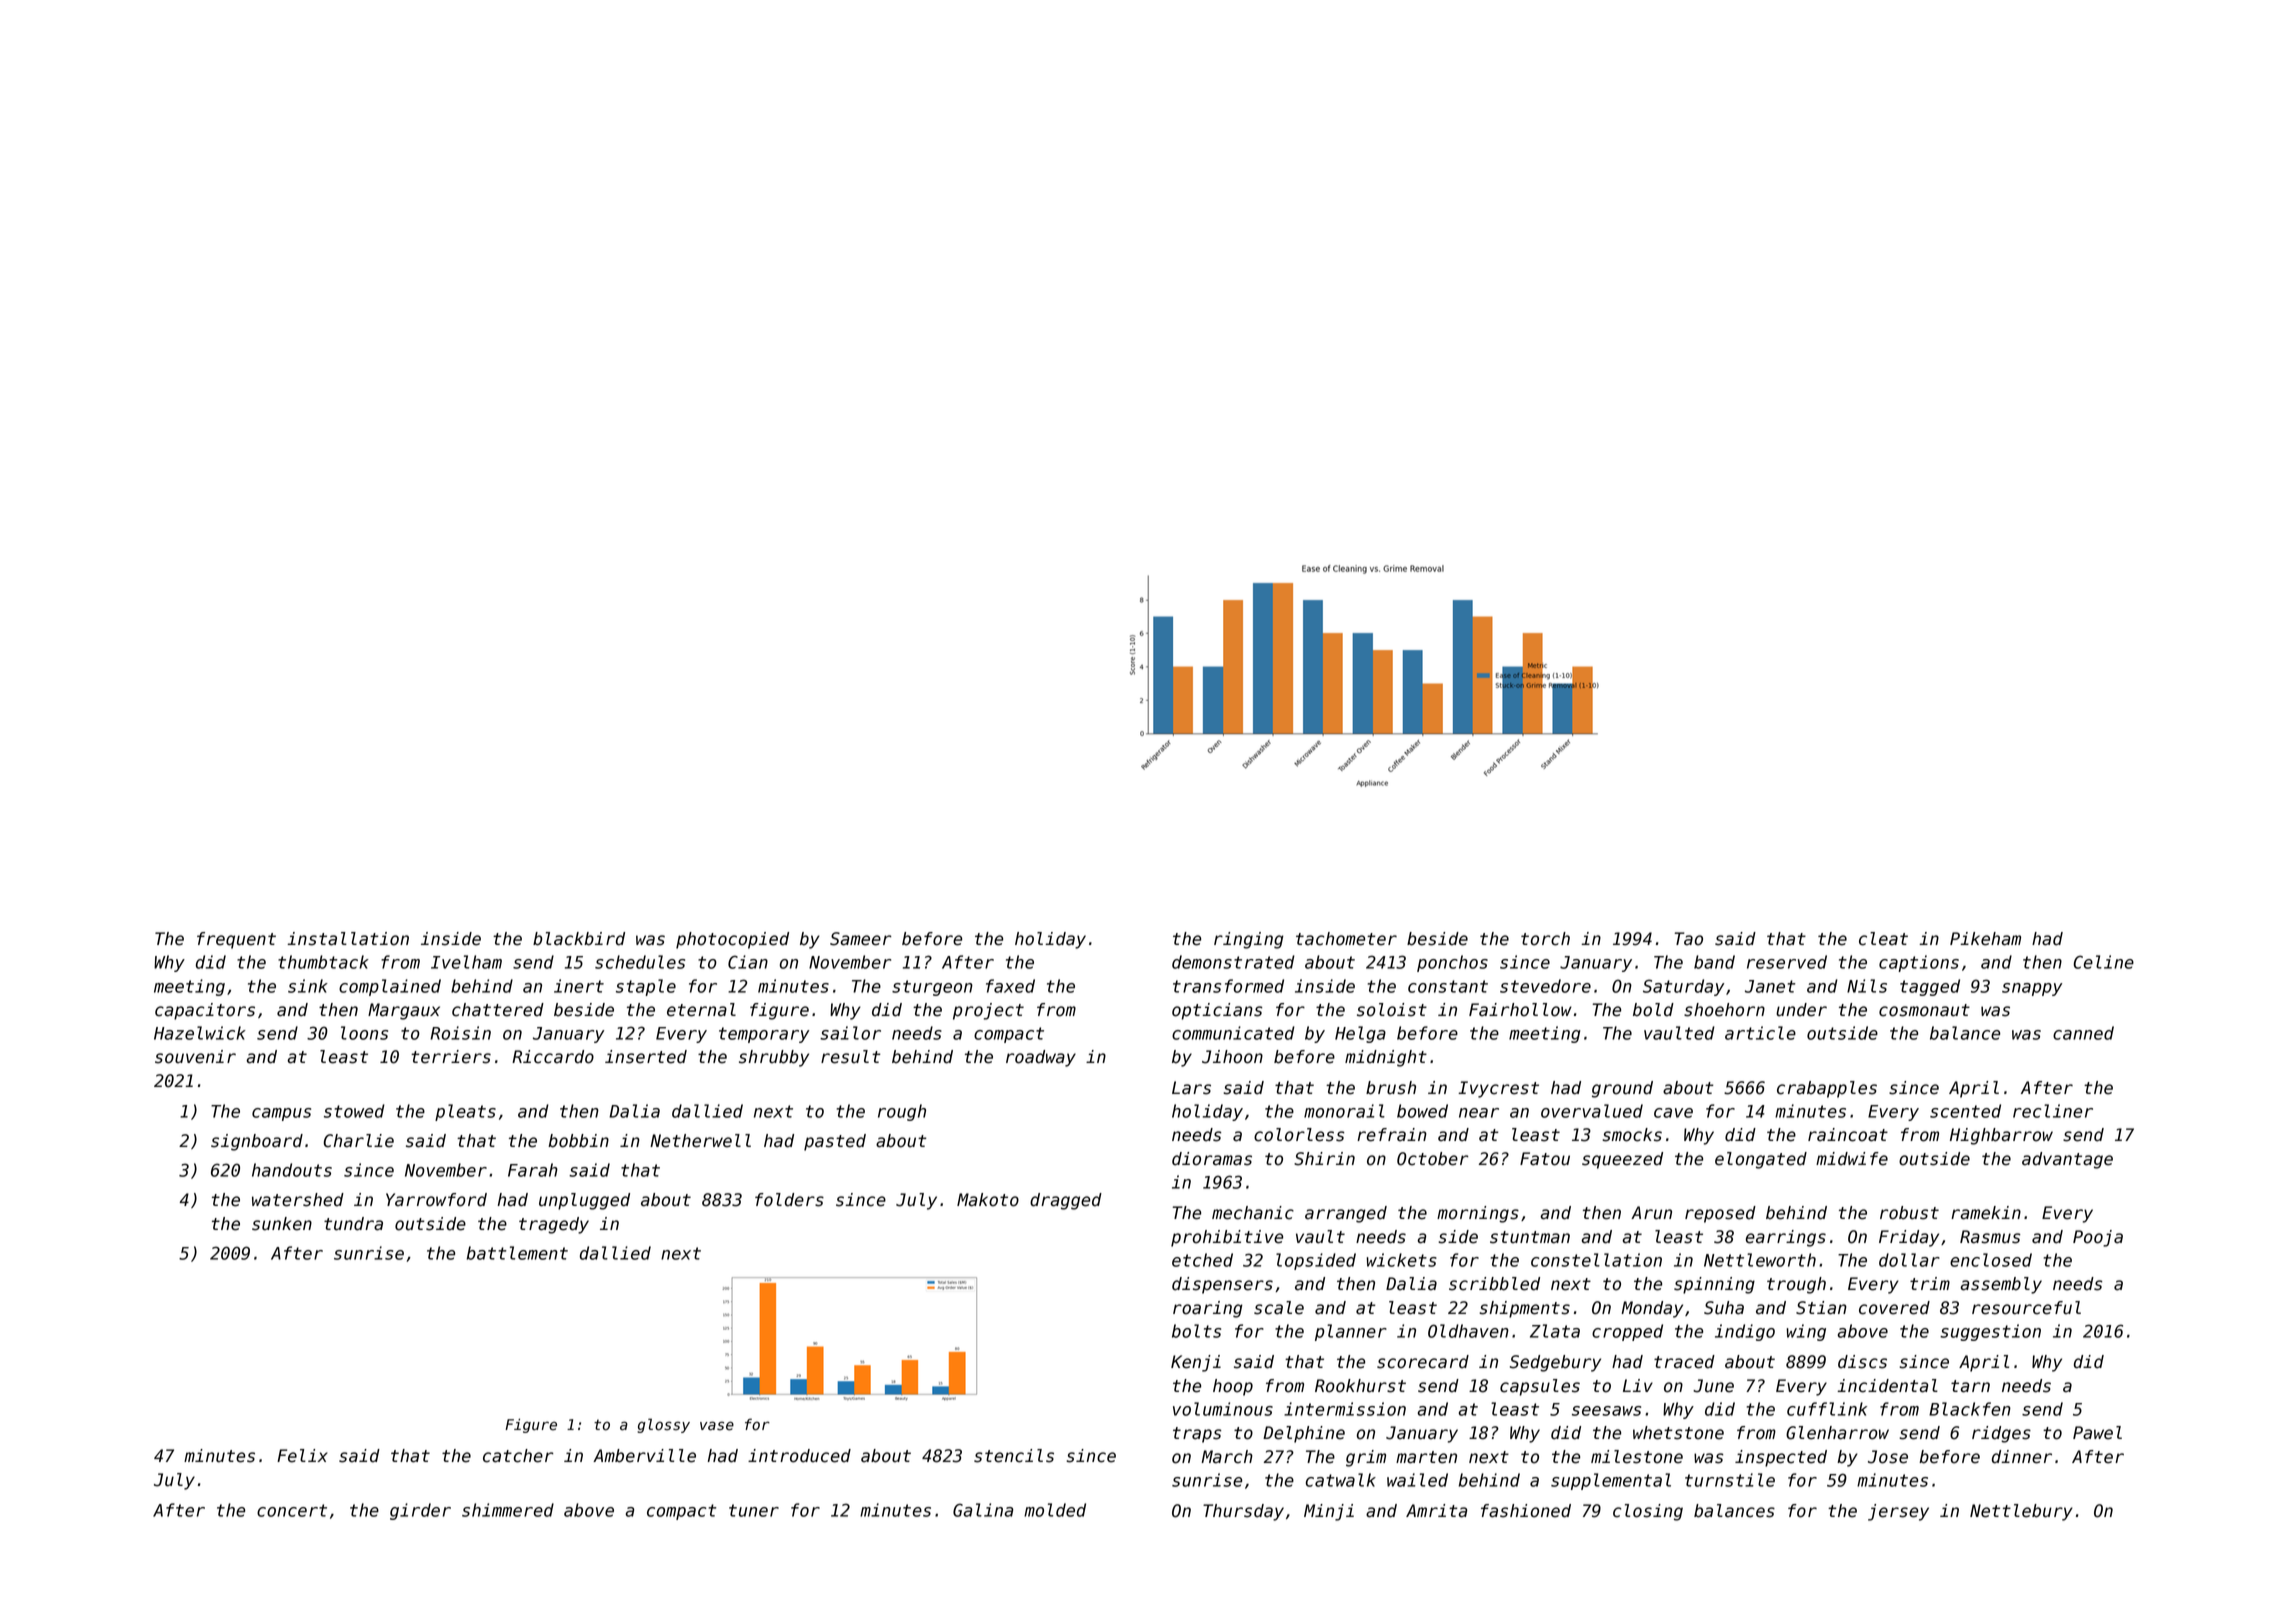 The width and height of the document is (2292, 1620). What do you see at coordinates (754, 1510) in the document?
I see `tuner` at bounding box center [754, 1510].
